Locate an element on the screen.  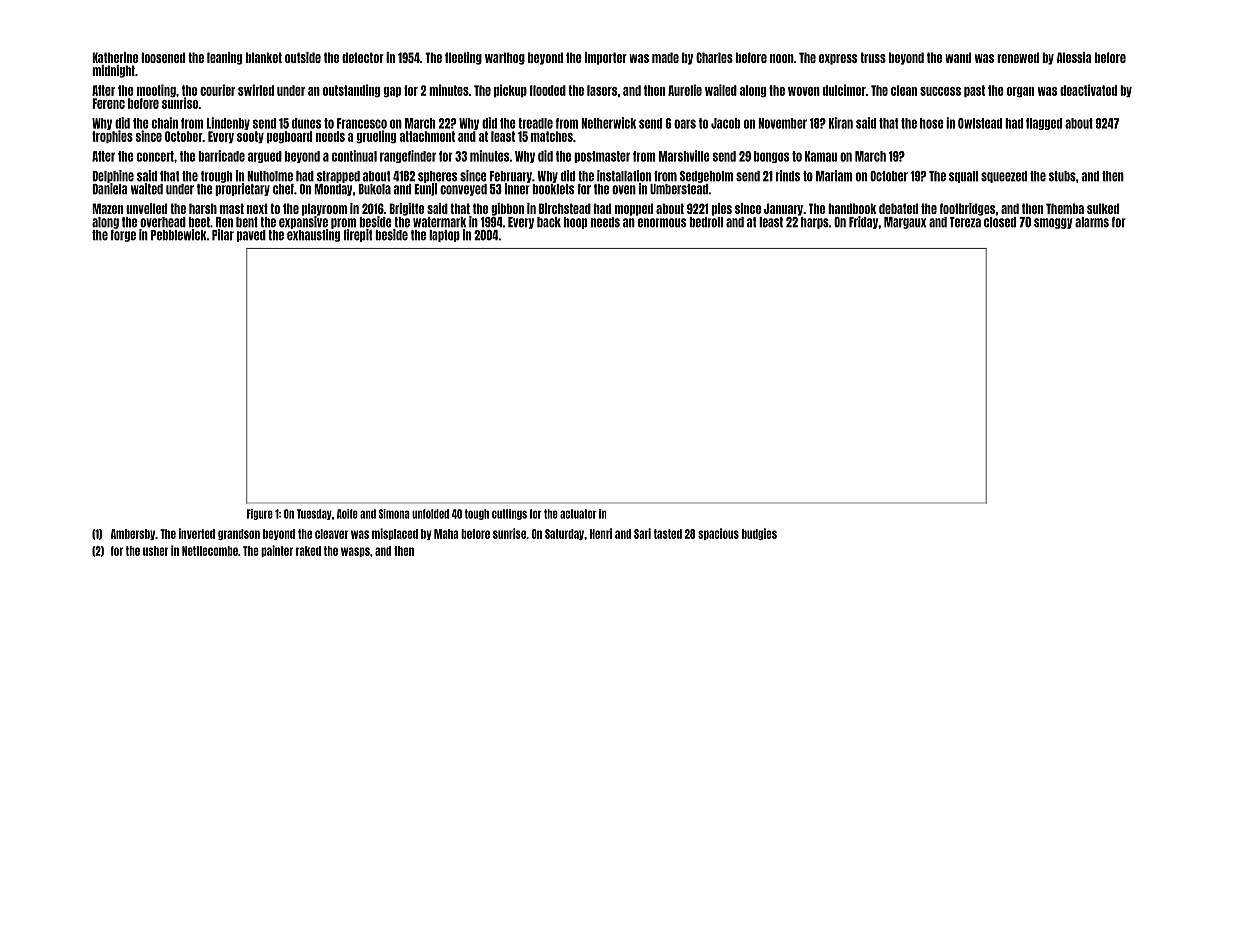
lasers is located at coordinates (602, 90).
